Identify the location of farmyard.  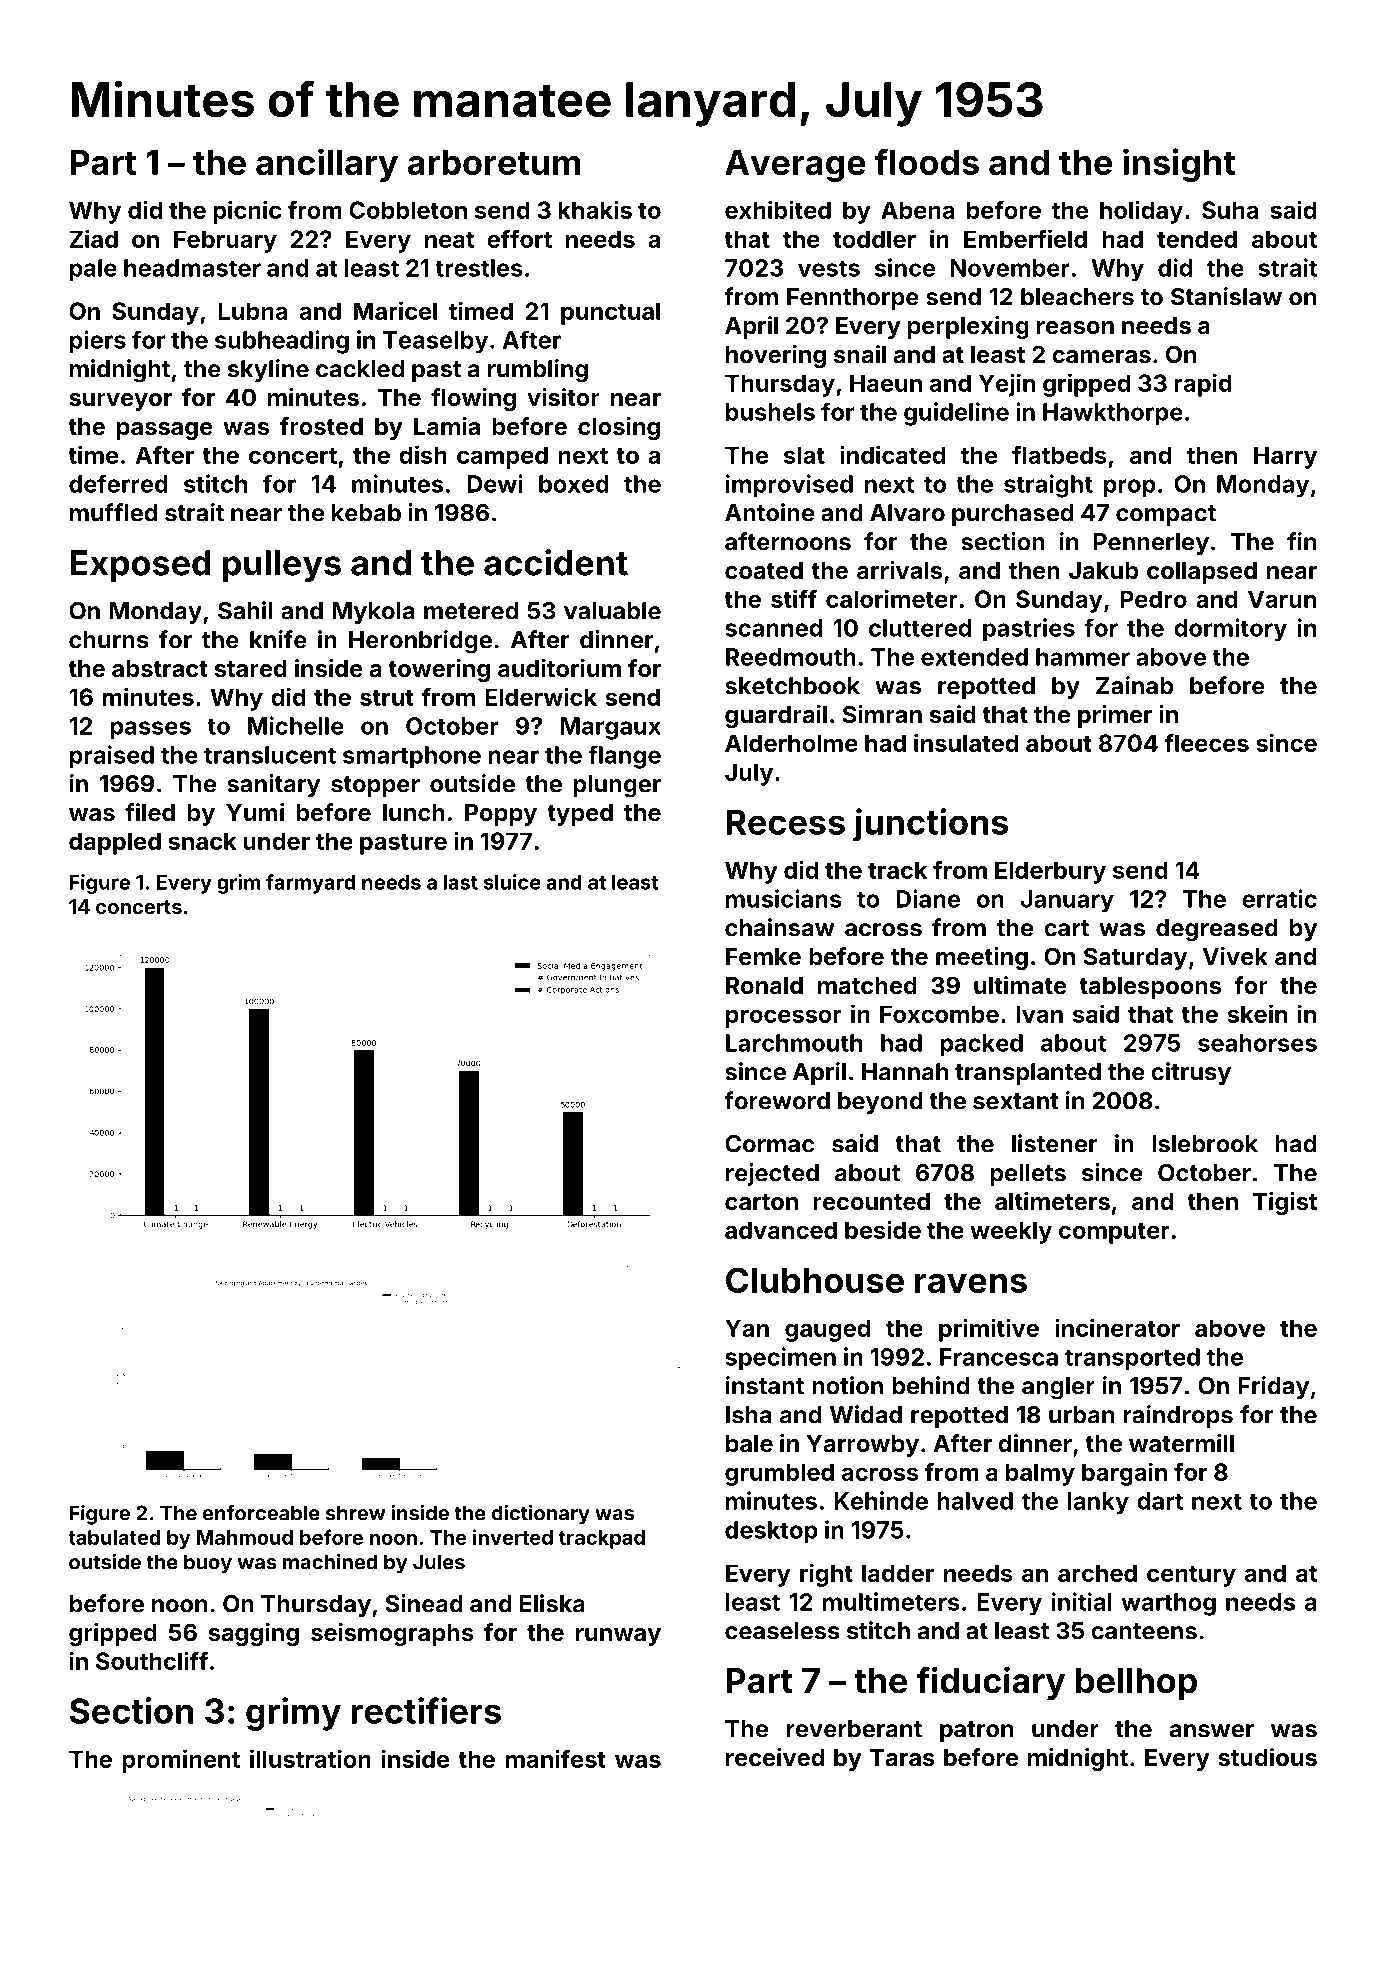
(310, 884).
